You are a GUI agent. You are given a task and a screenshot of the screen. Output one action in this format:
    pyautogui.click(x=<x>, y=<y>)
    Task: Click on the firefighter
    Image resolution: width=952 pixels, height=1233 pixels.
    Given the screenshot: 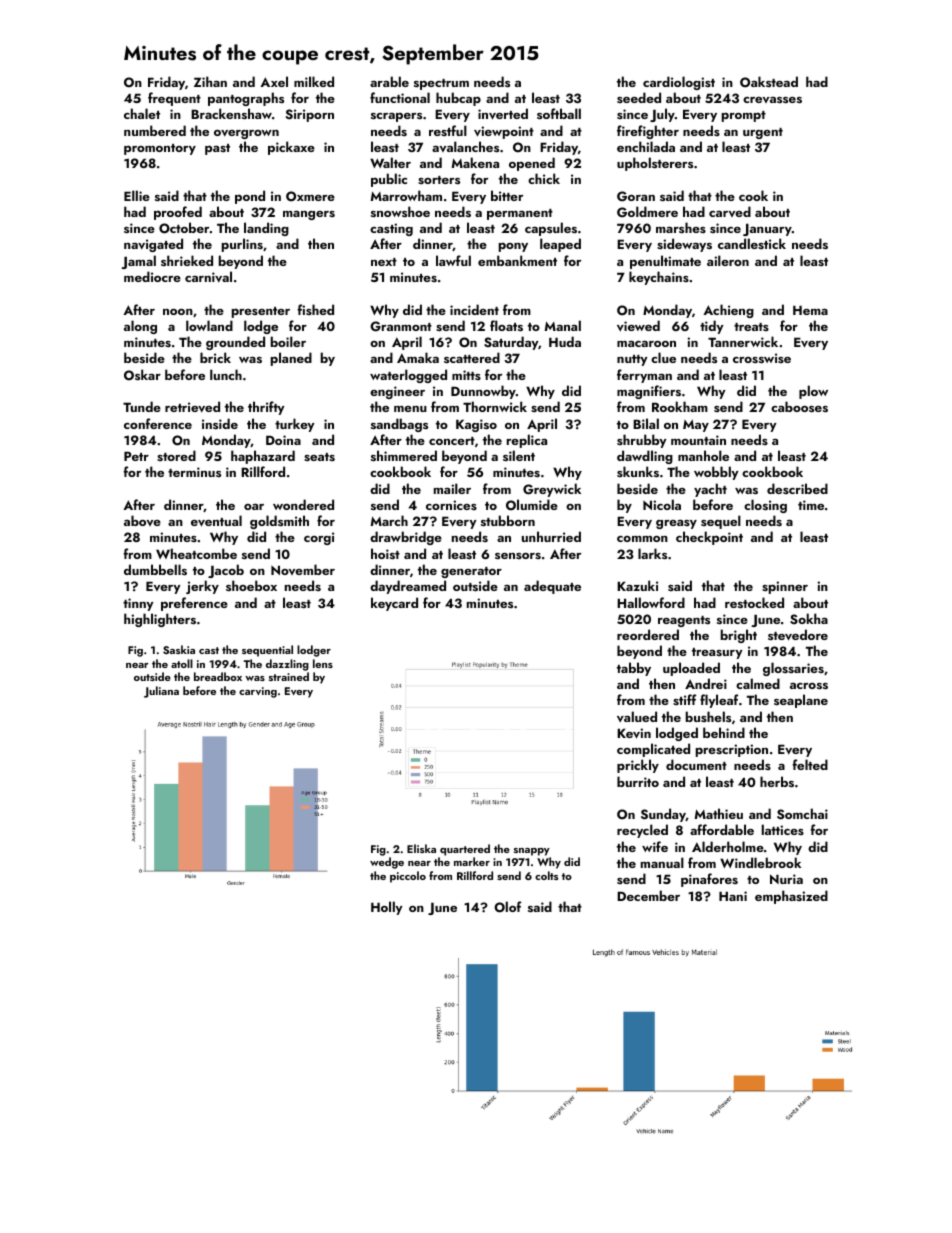 What is the action you would take?
    pyautogui.click(x=648, y=132)
